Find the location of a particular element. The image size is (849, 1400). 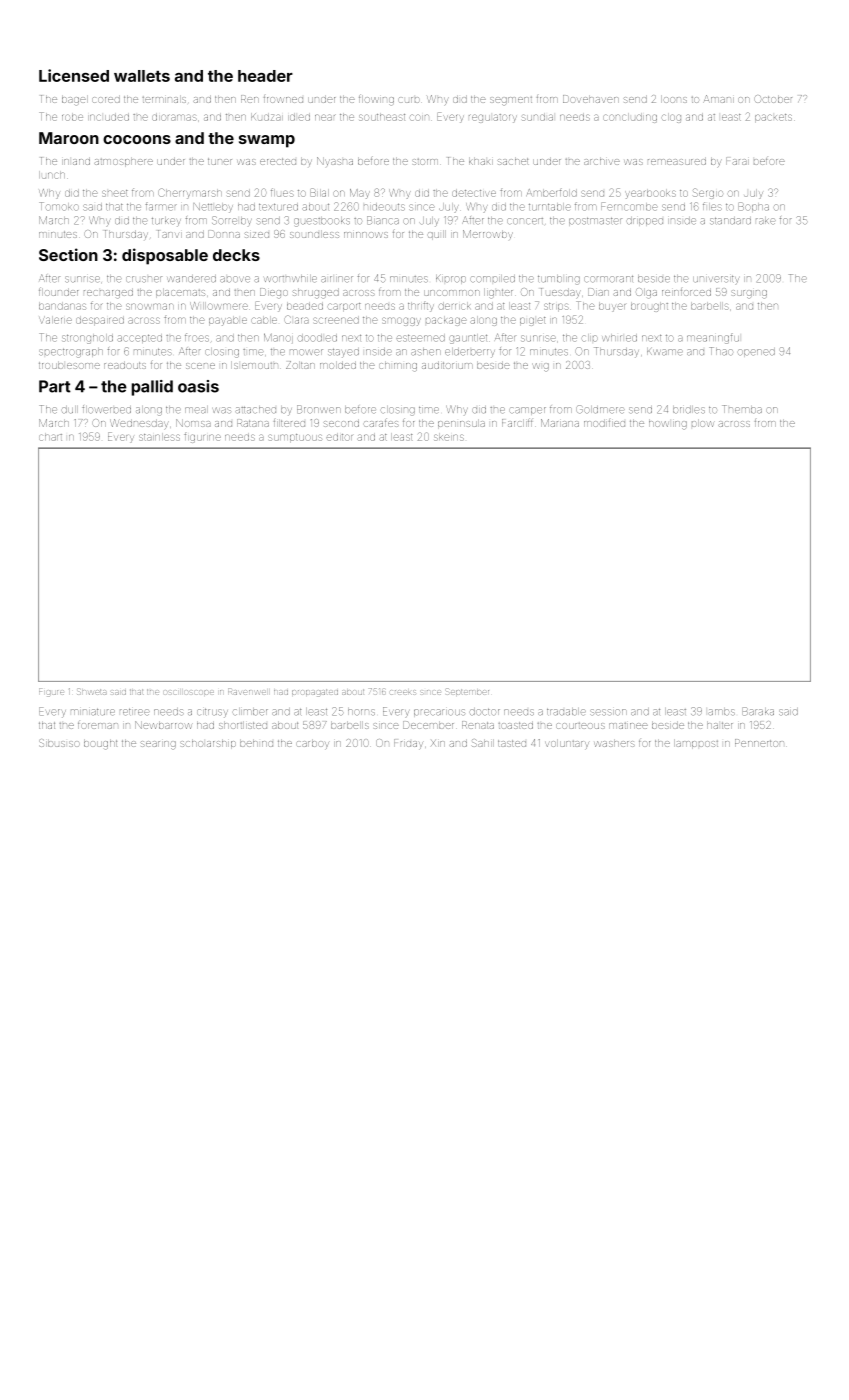

Nettleby is located at coordinates (213, 208).
